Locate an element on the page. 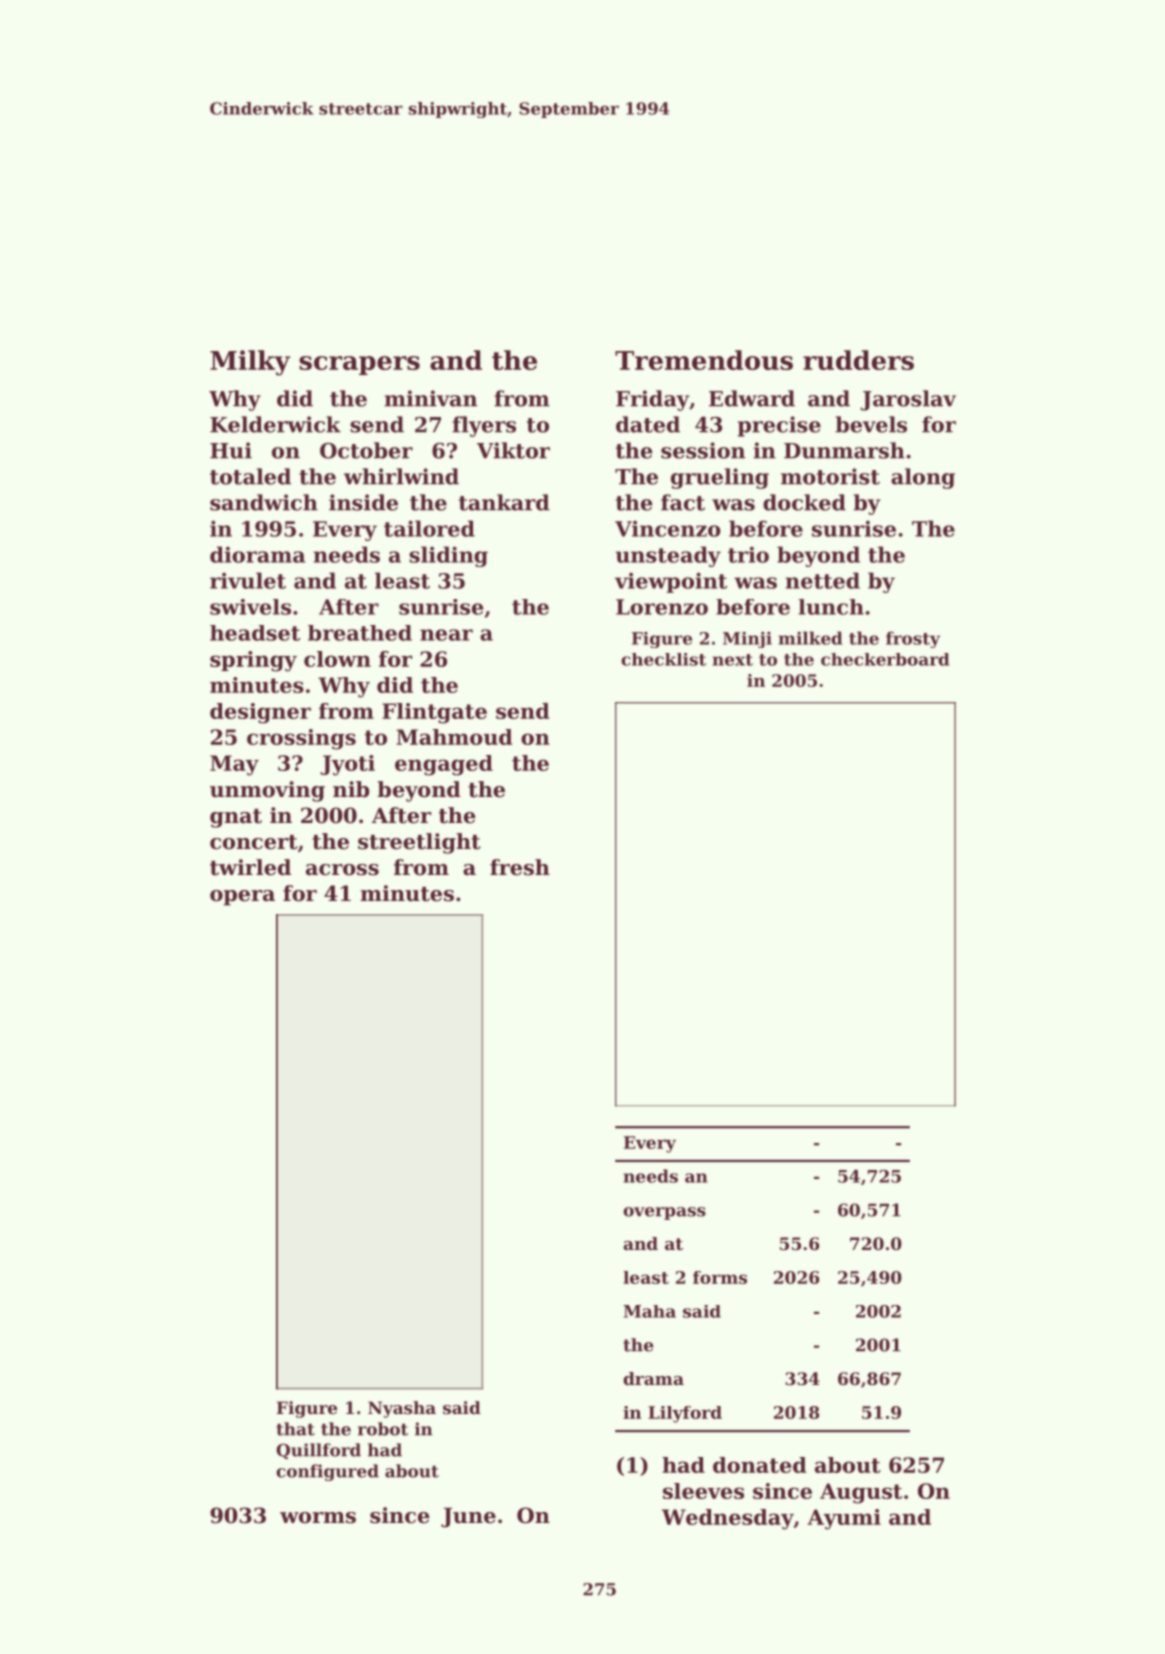  fresh is located at coordinates (520, 867).
